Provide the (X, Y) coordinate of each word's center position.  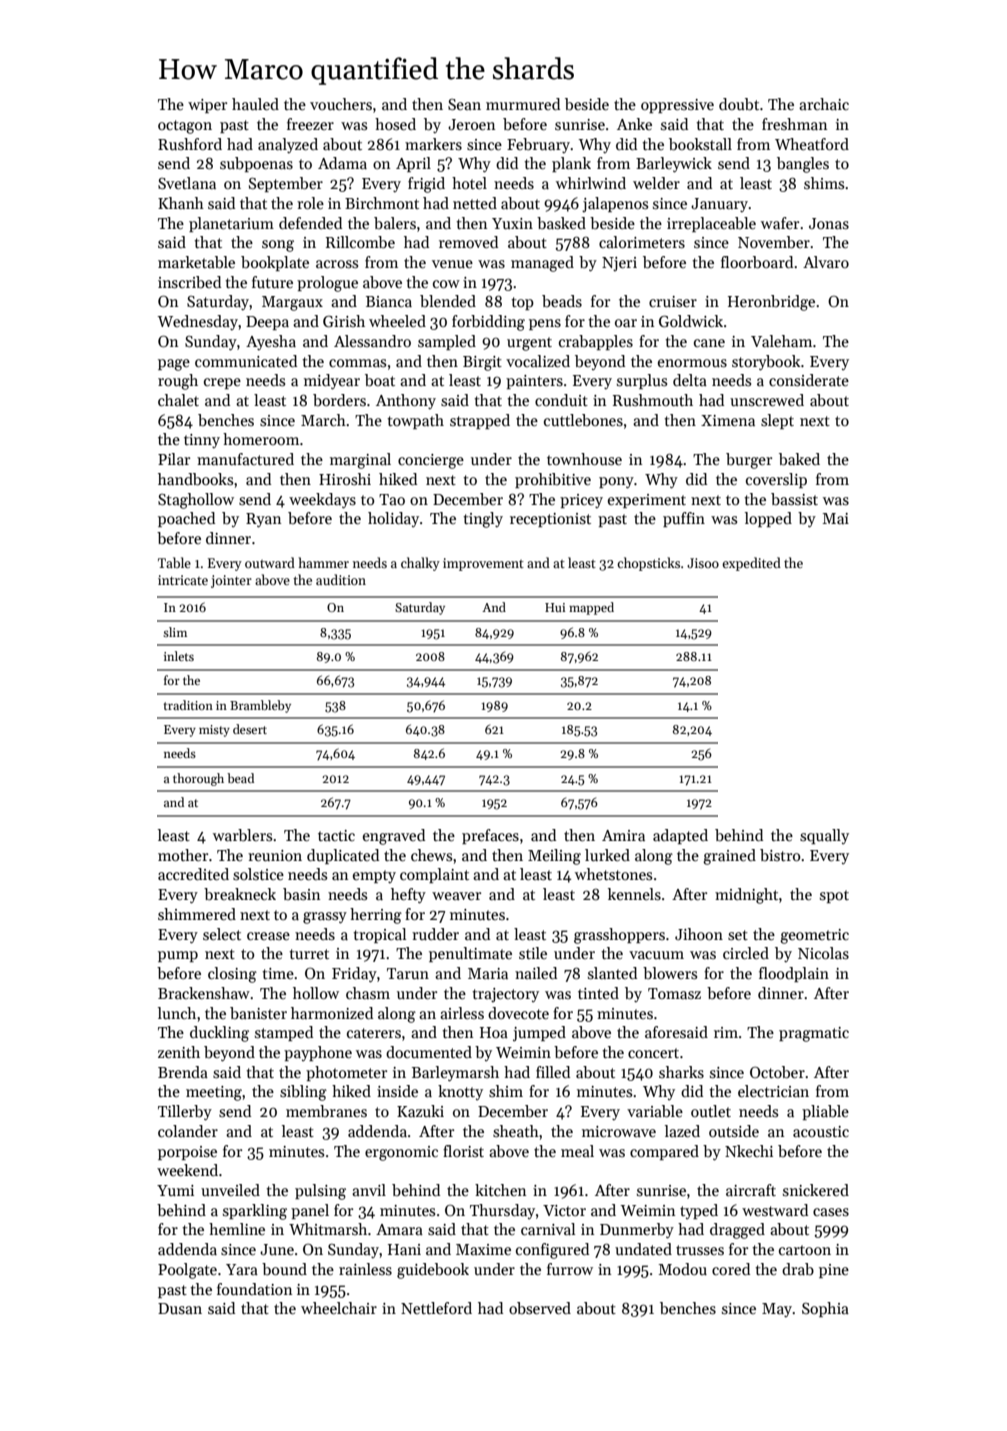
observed (540, 1308)
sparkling (255, 1212)
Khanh (181, 203)
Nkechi (749, 1151)
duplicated (343, 856)
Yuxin (512, 223)
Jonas (829, 223)
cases (831, 1212)
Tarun (408, 973)
